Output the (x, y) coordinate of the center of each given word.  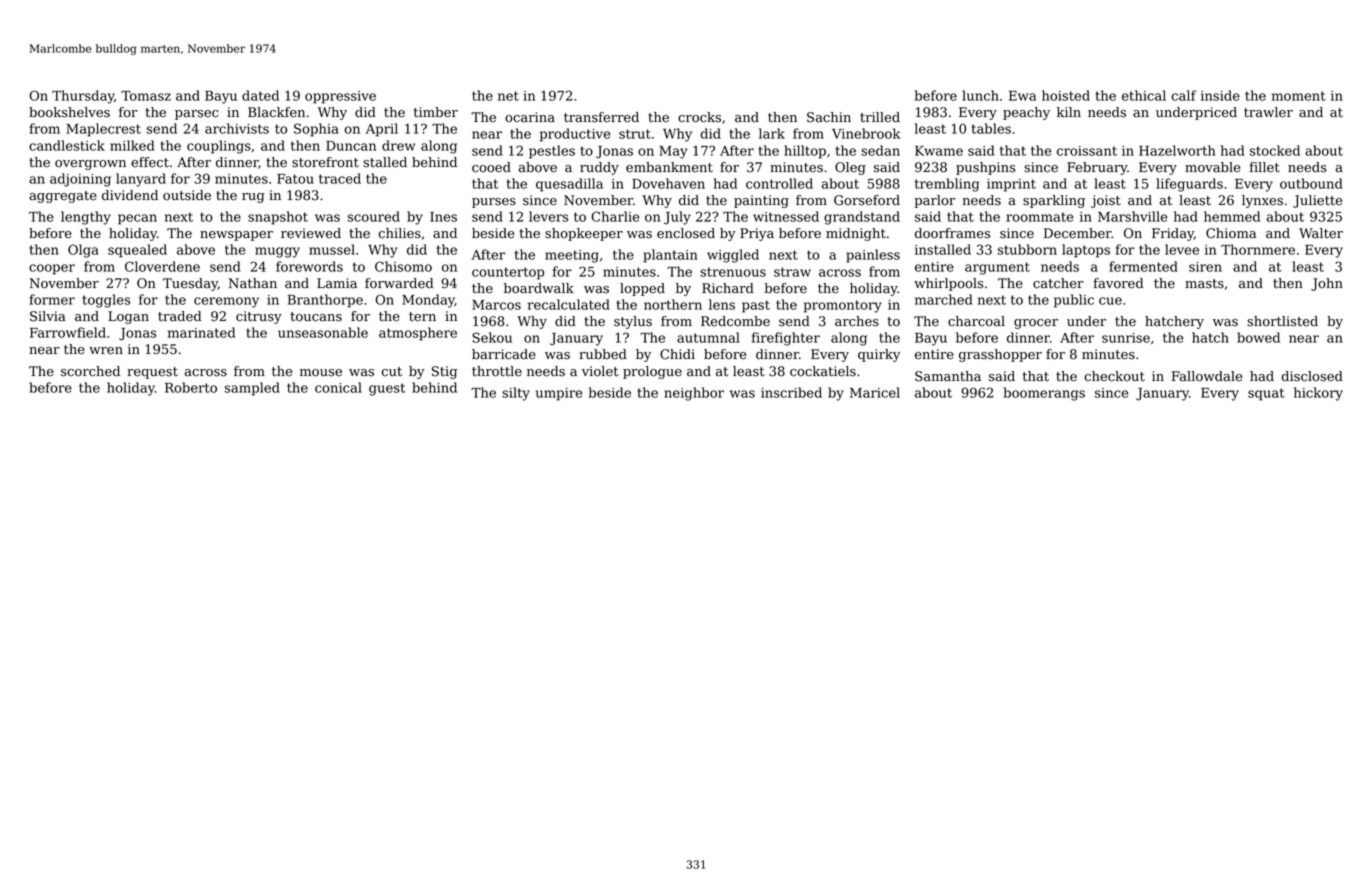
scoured (374, 216)
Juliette (1317, 201)
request (152, 373)
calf (1184, 95)
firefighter (786, 339)
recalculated (569, 304)
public (1074, 301)
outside (187, 195)
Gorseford (867, 200)
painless (873, 256)
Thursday (83, 97)
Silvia (48, 316)
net (508, 96)
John (1327, 284)
